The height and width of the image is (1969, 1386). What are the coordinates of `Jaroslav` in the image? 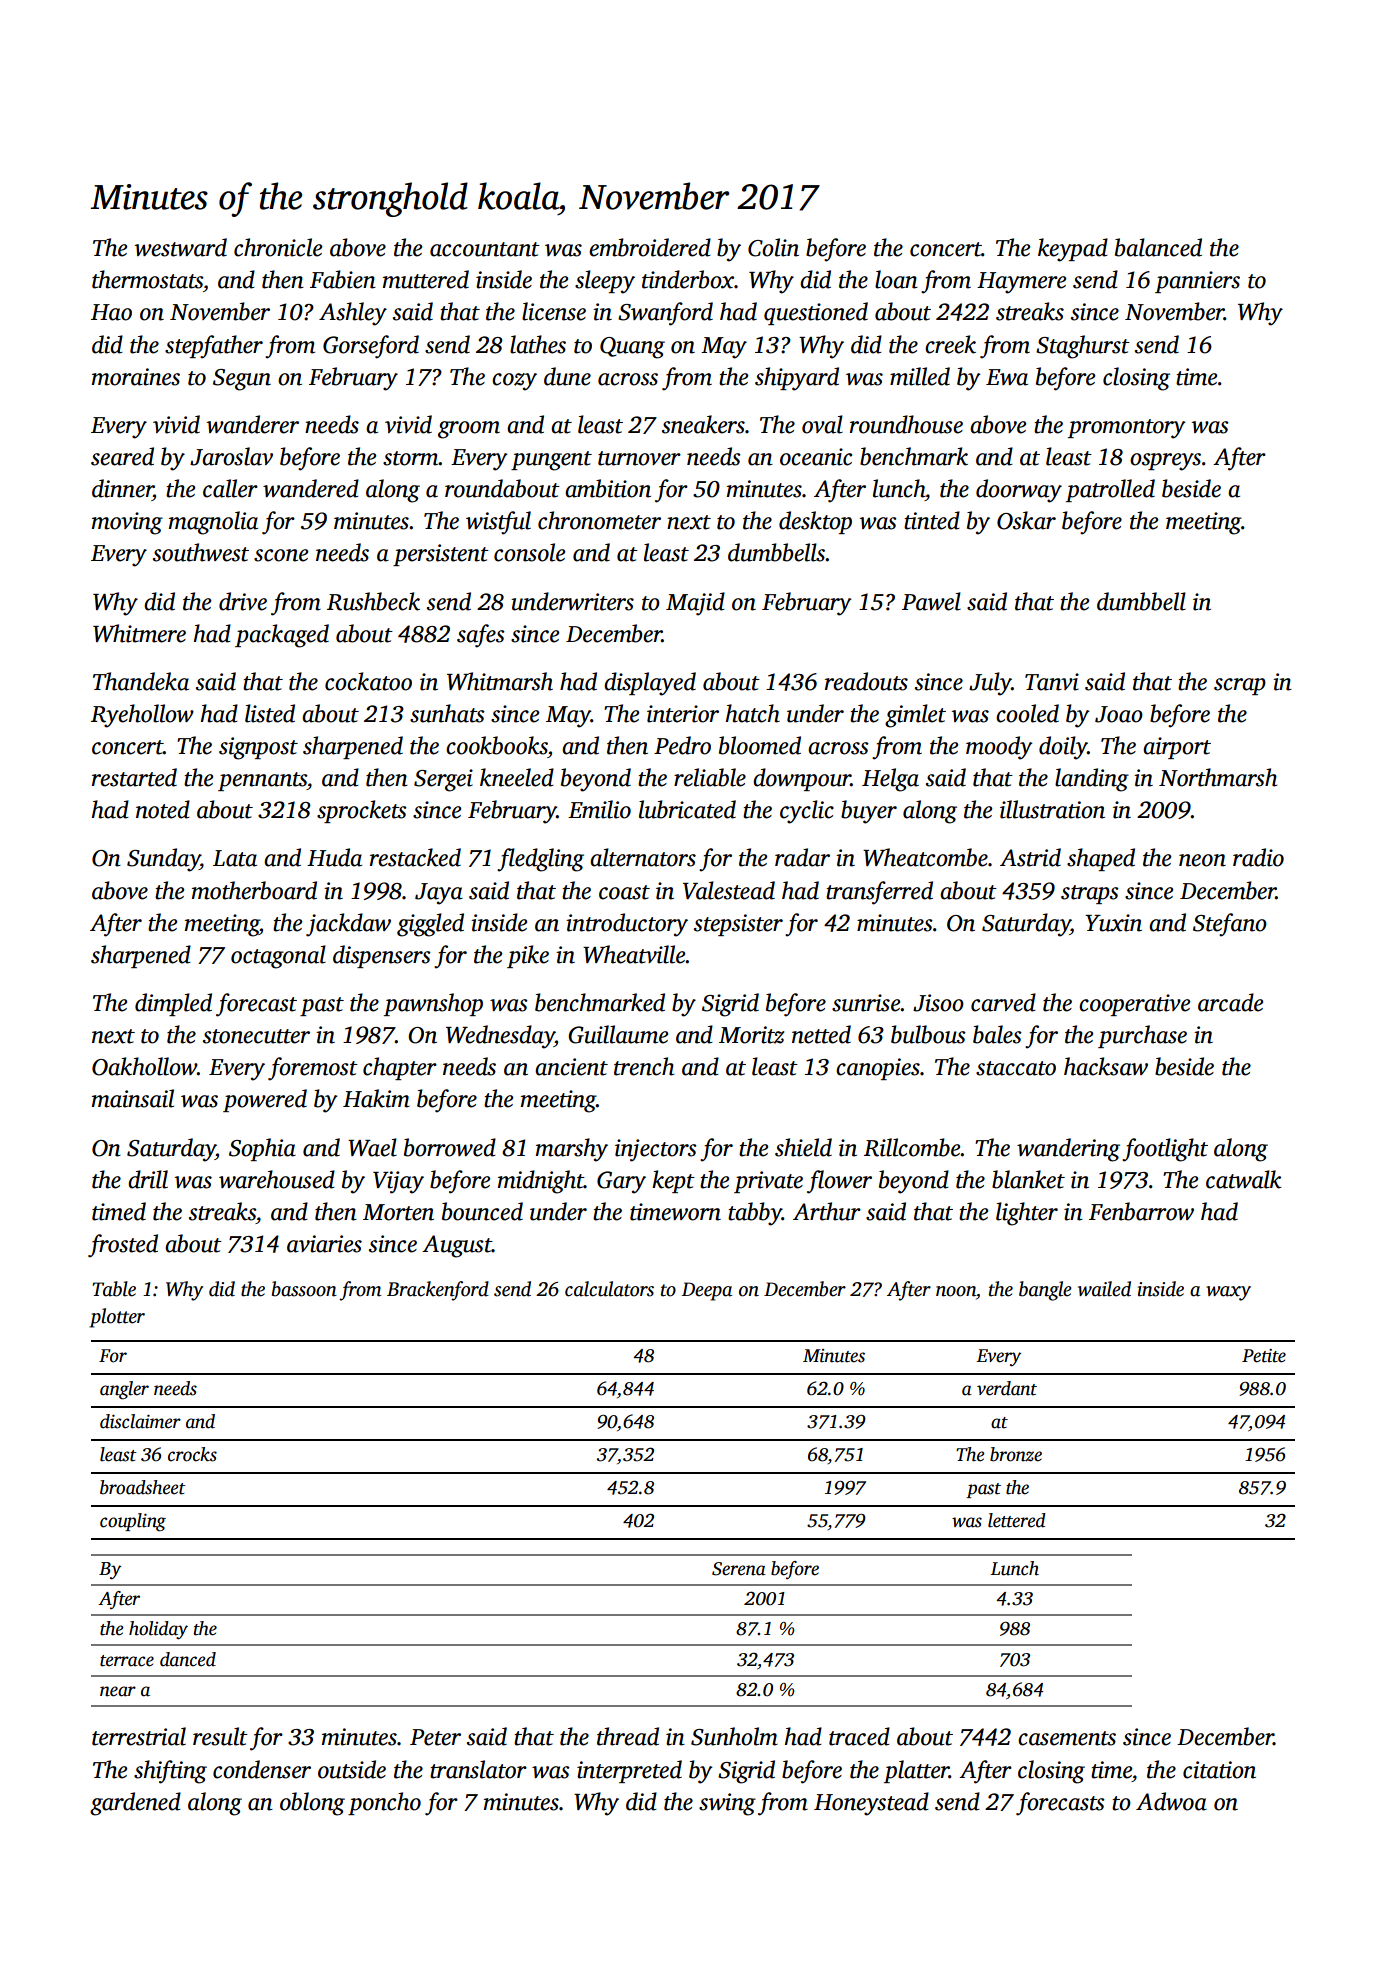 It's located at (231, 456).
